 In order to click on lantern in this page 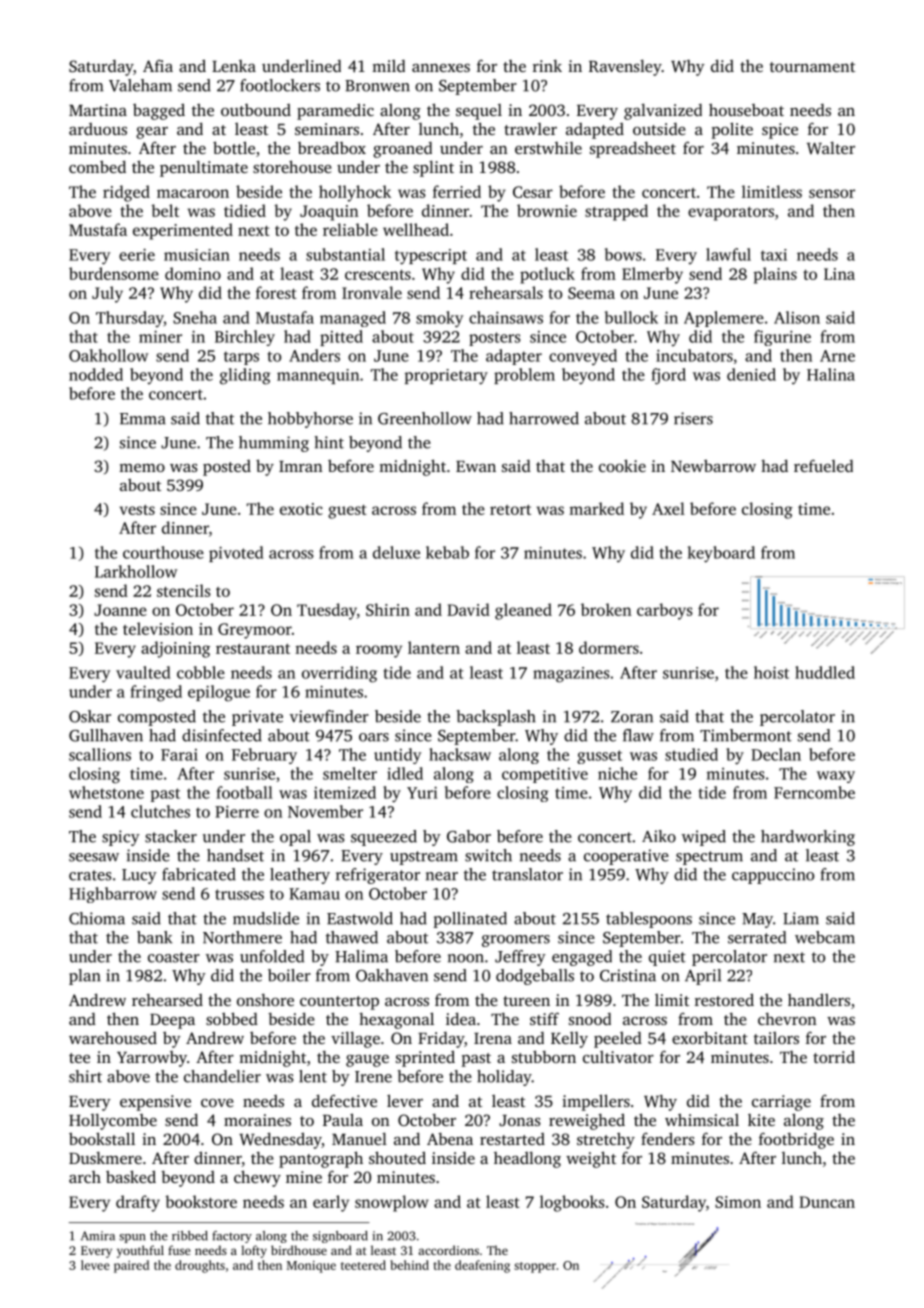, I will do `click(434, 647)`.
